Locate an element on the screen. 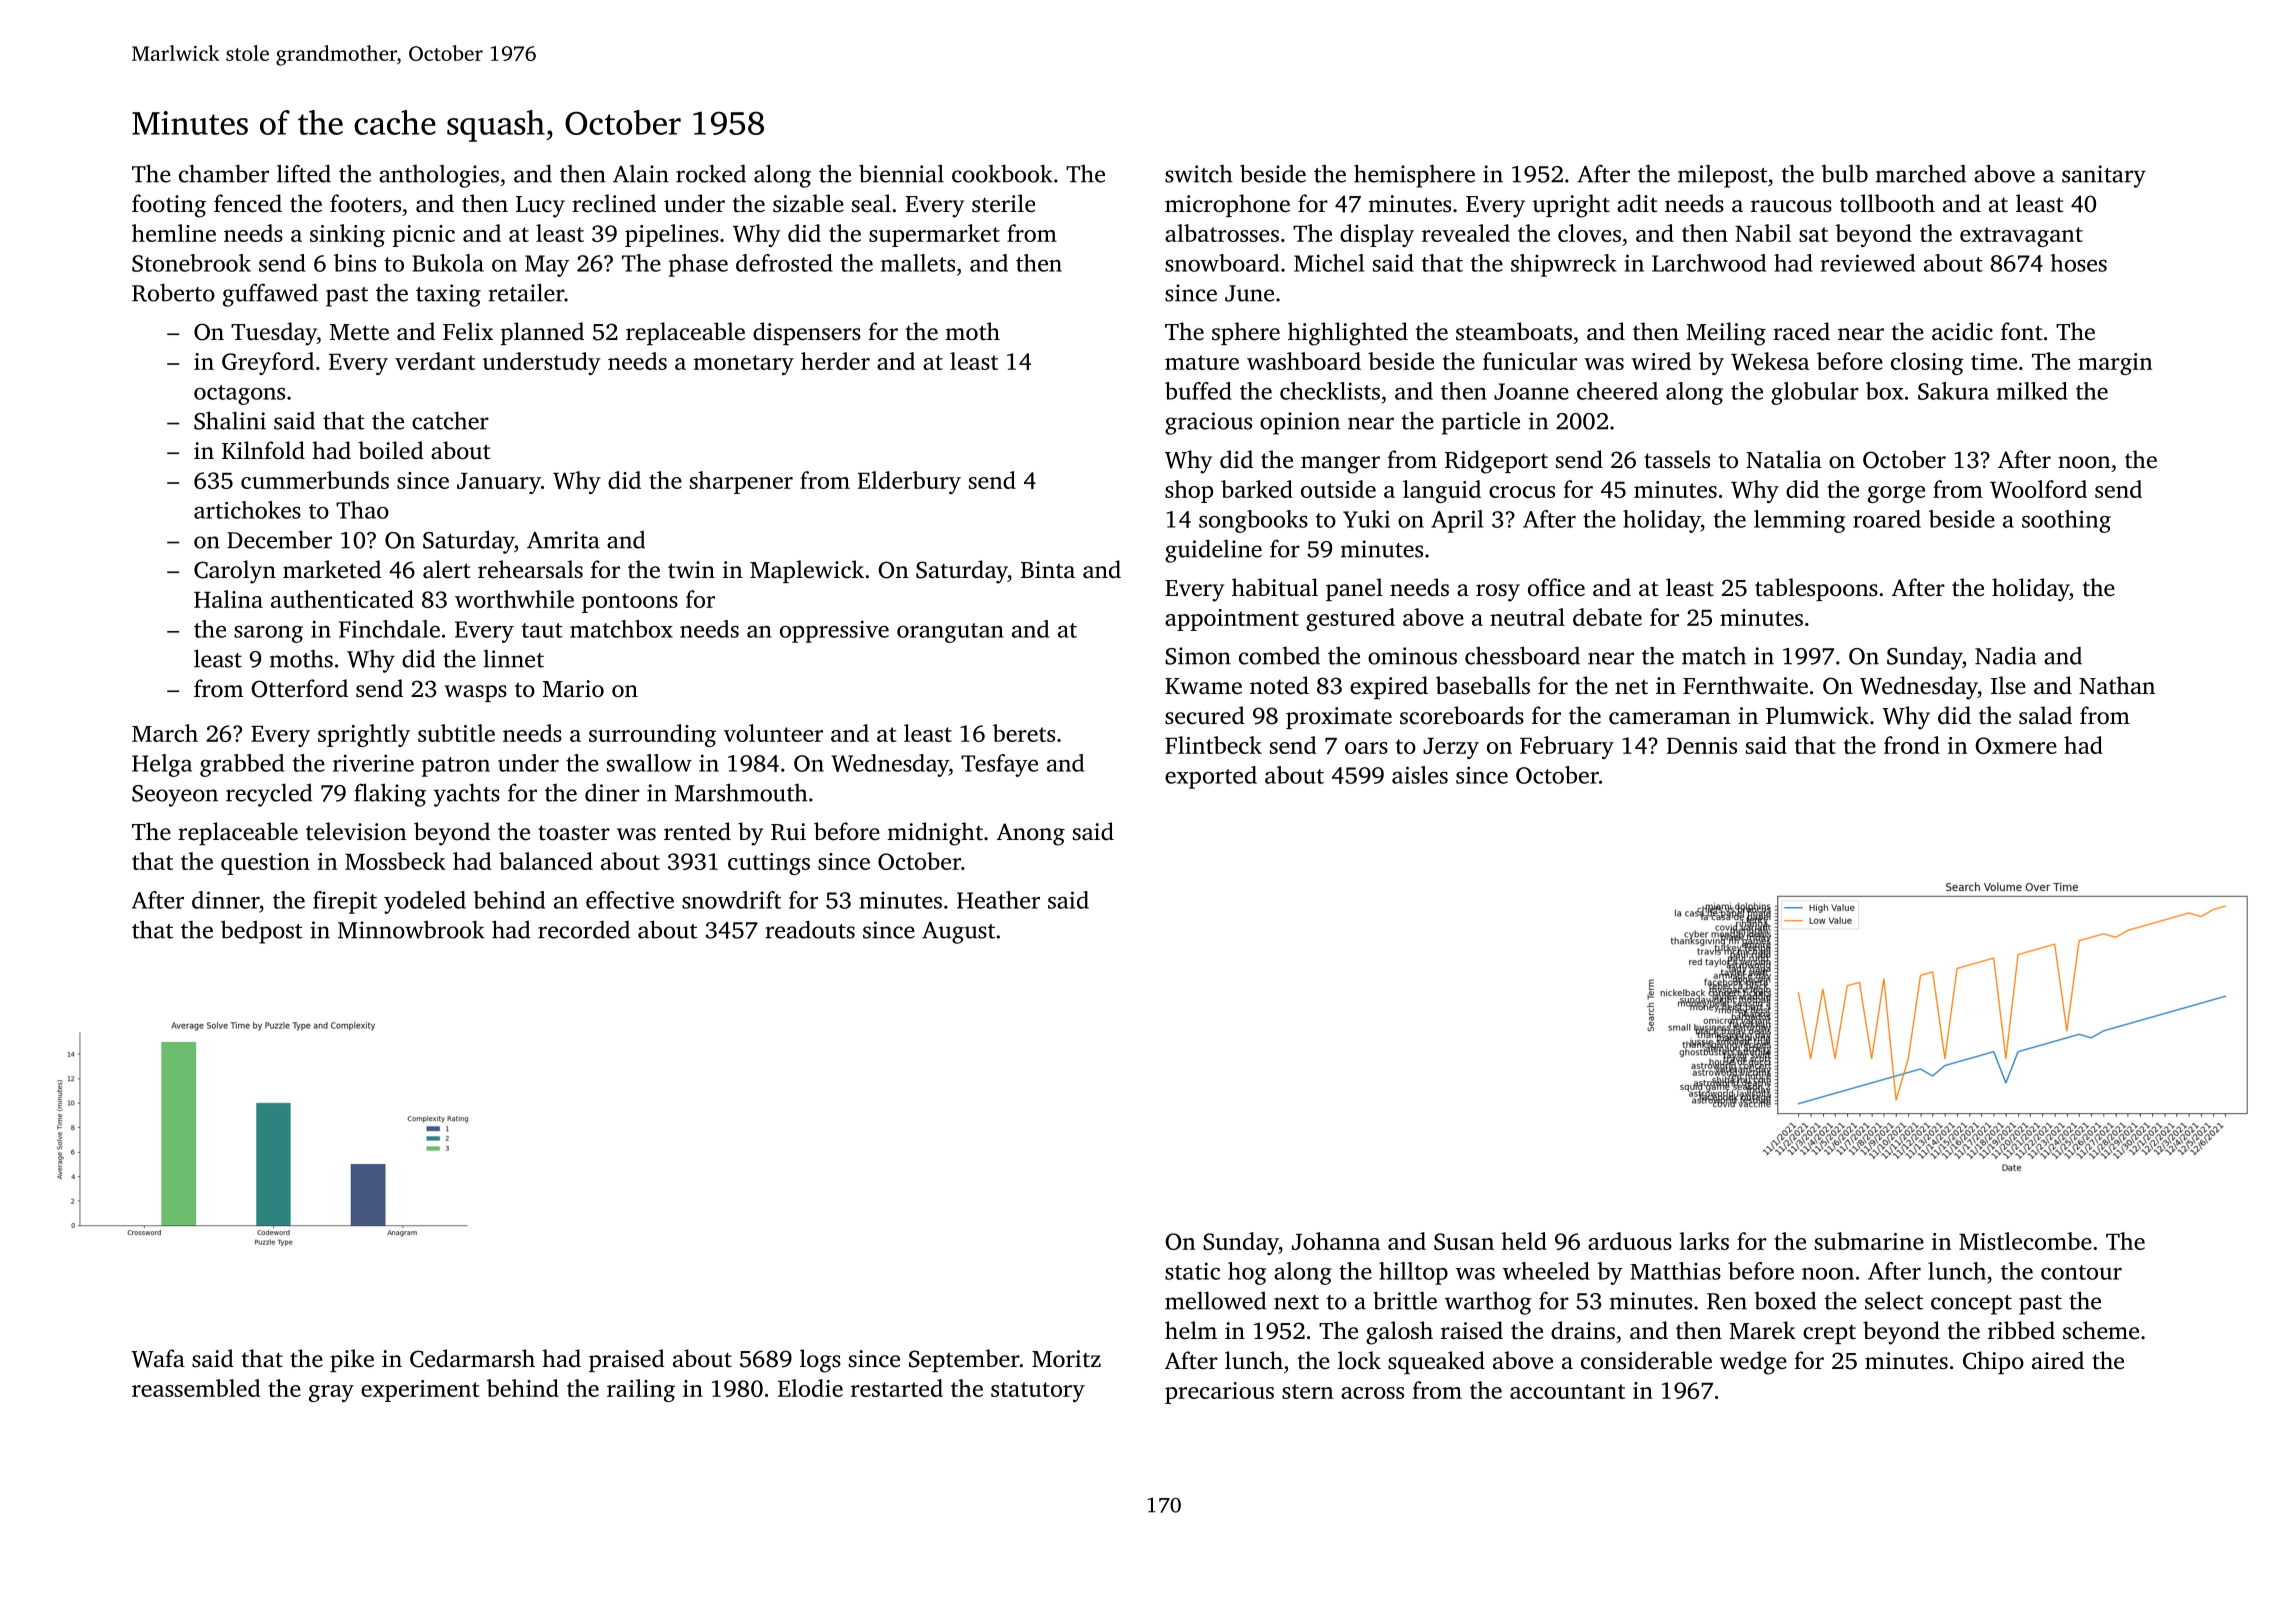  submarine is located at coordinates (1869, 1241).
